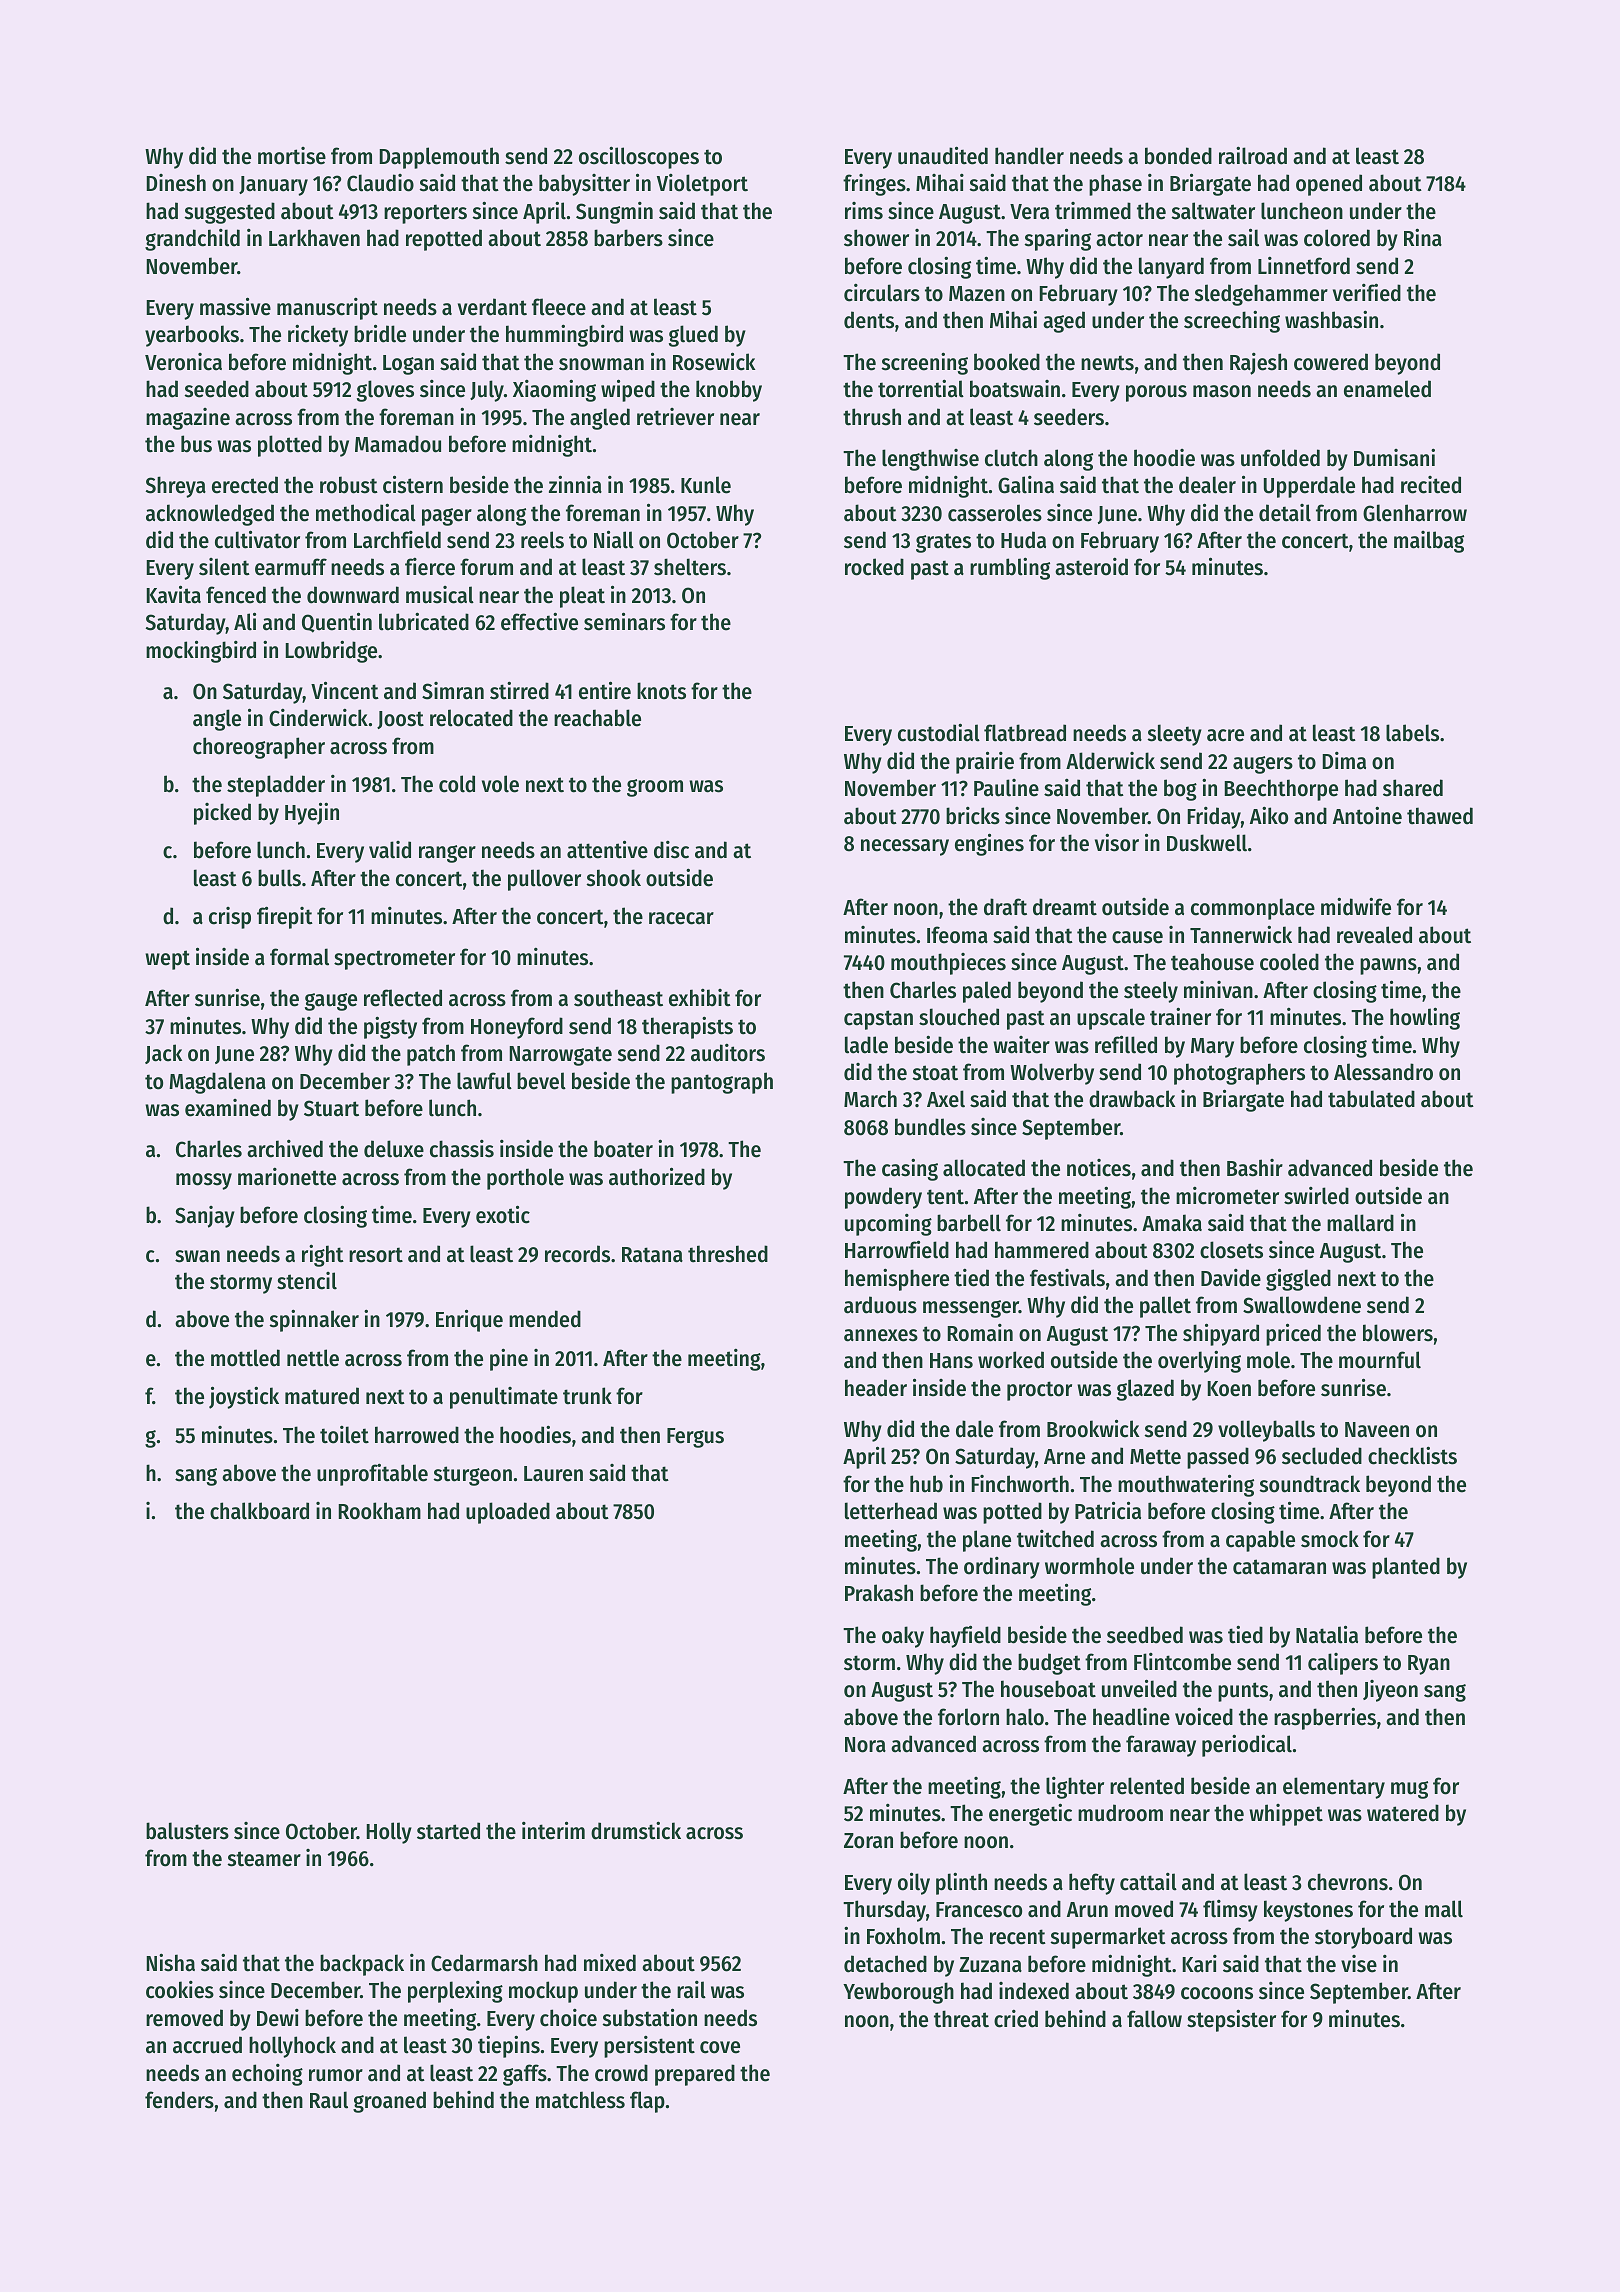 This screenshot has width=1620, height=2292. Describe the element at coordinates (484, 1963) in the screenshot. I see `Cedarmarsh` at that location.
